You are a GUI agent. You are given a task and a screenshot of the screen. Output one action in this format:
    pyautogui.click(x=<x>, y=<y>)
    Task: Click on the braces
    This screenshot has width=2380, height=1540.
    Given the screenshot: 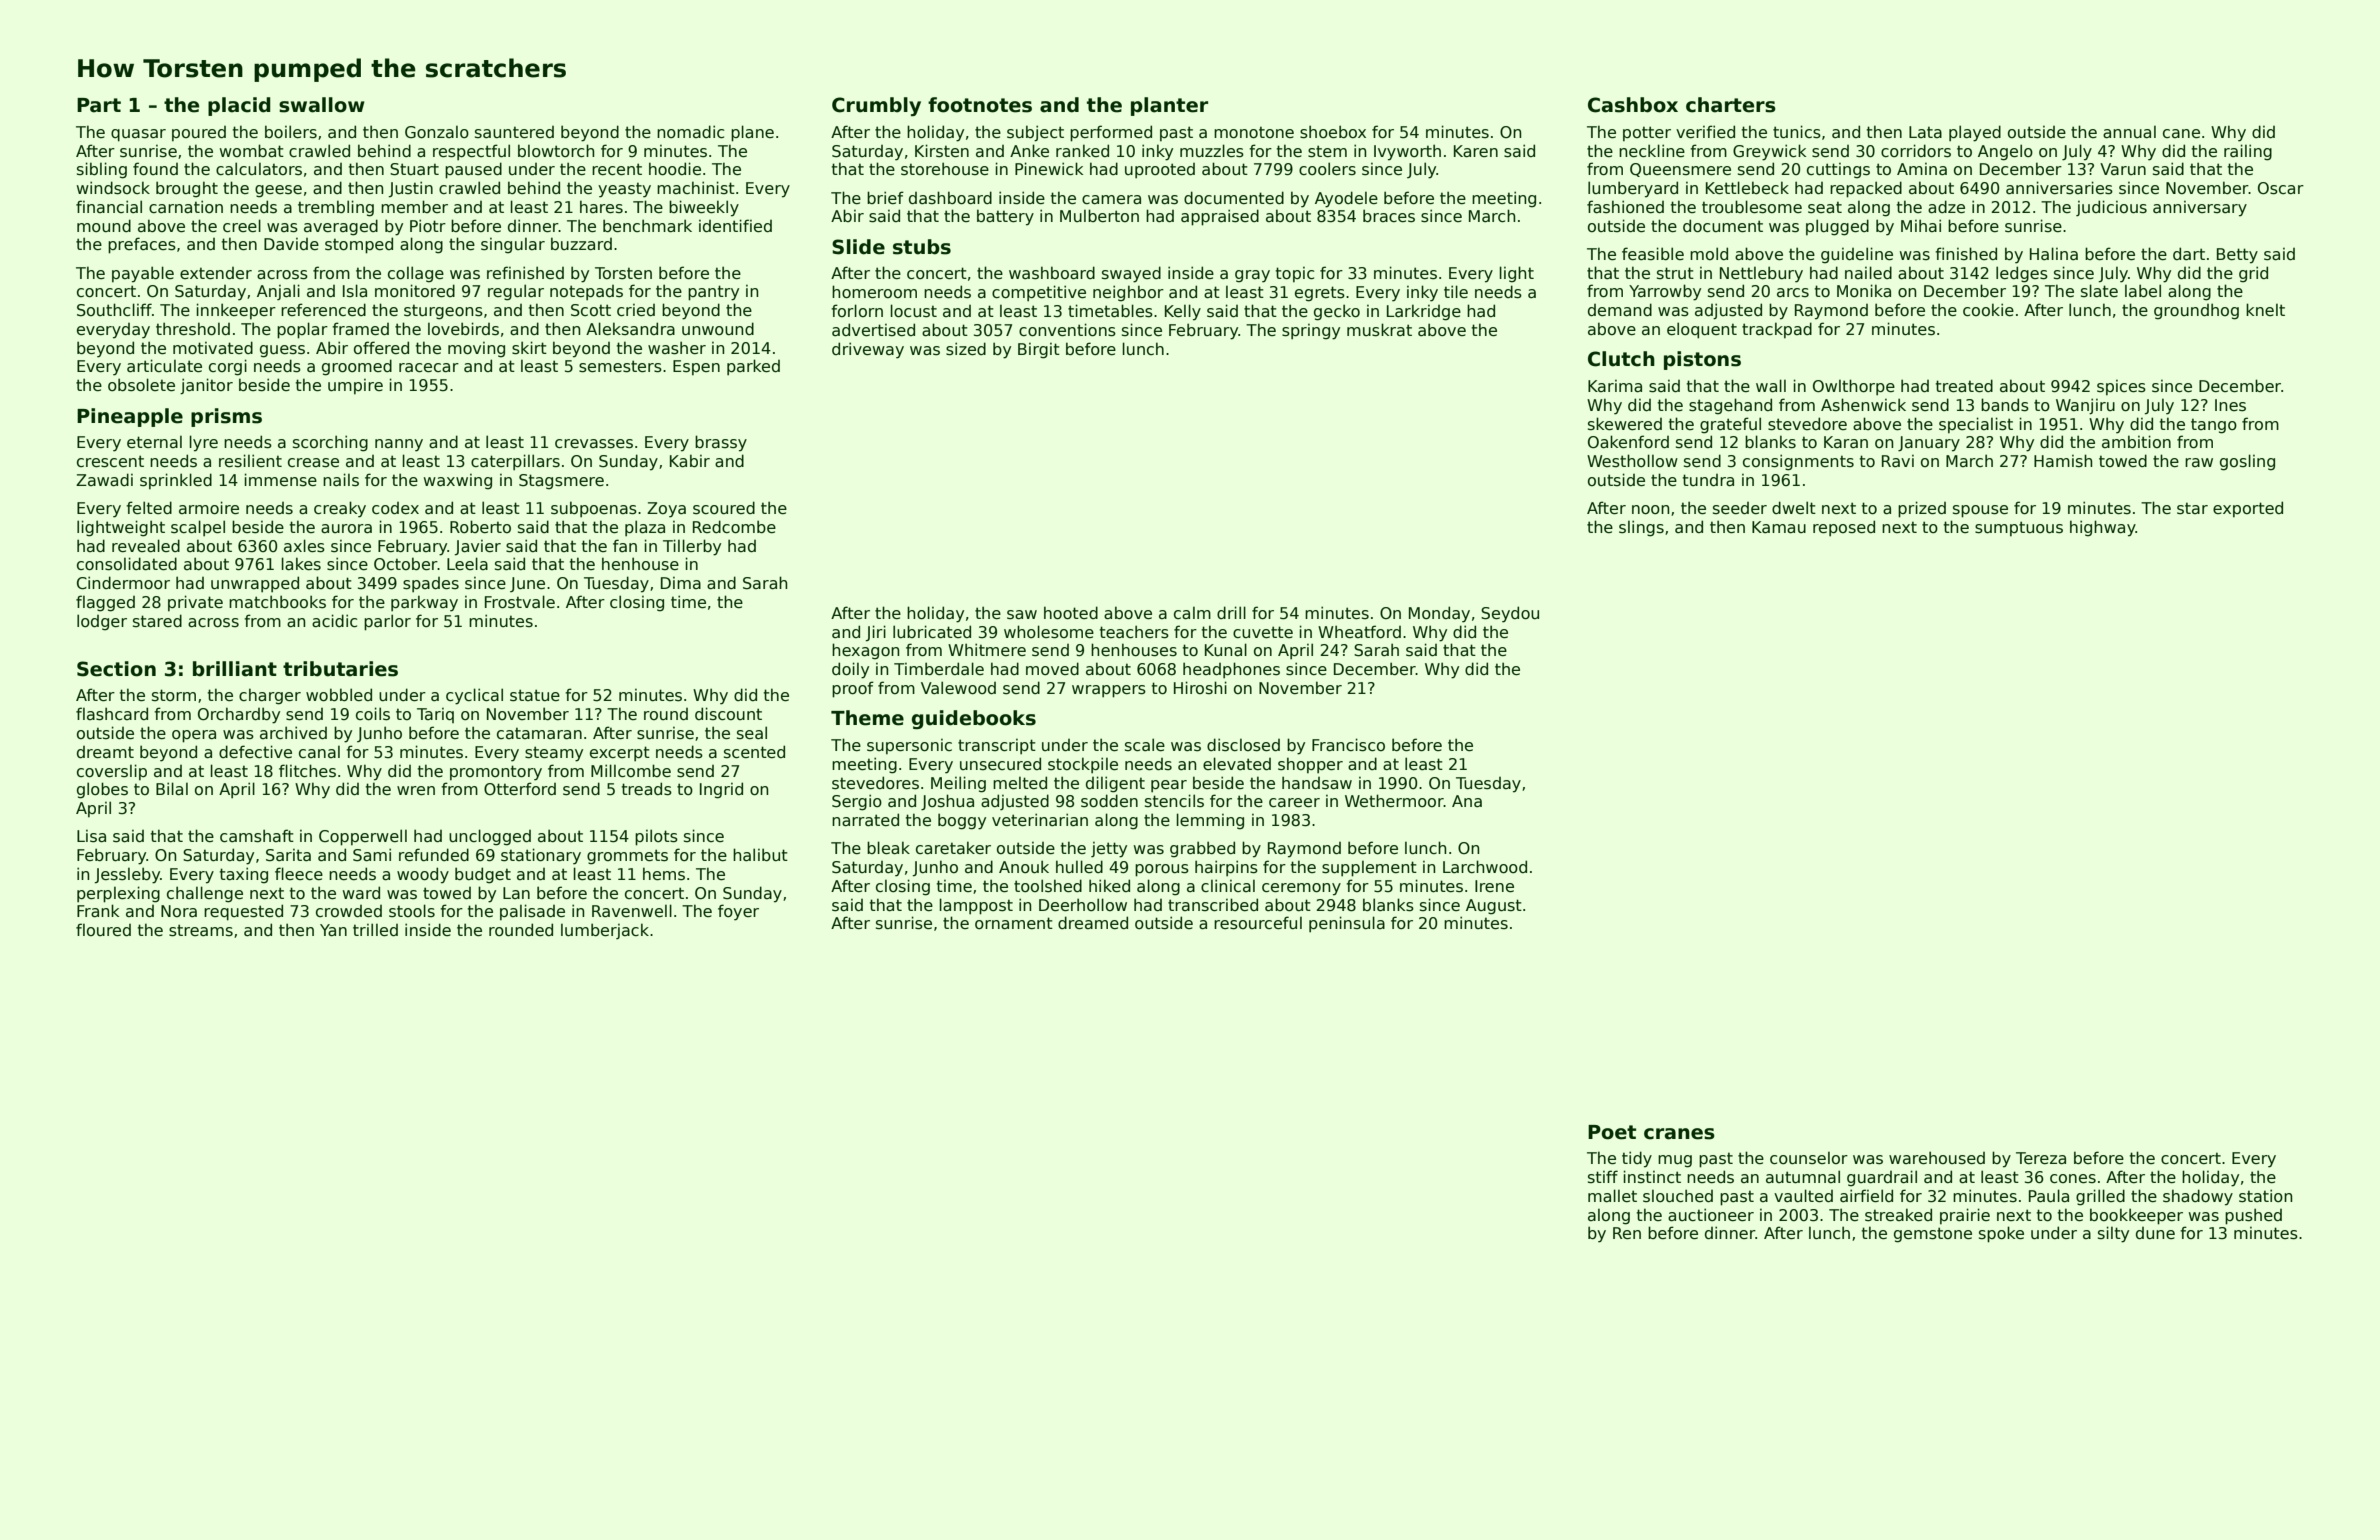 What is the action you would take?
    pyautogui.click(x=1389, y=216)
